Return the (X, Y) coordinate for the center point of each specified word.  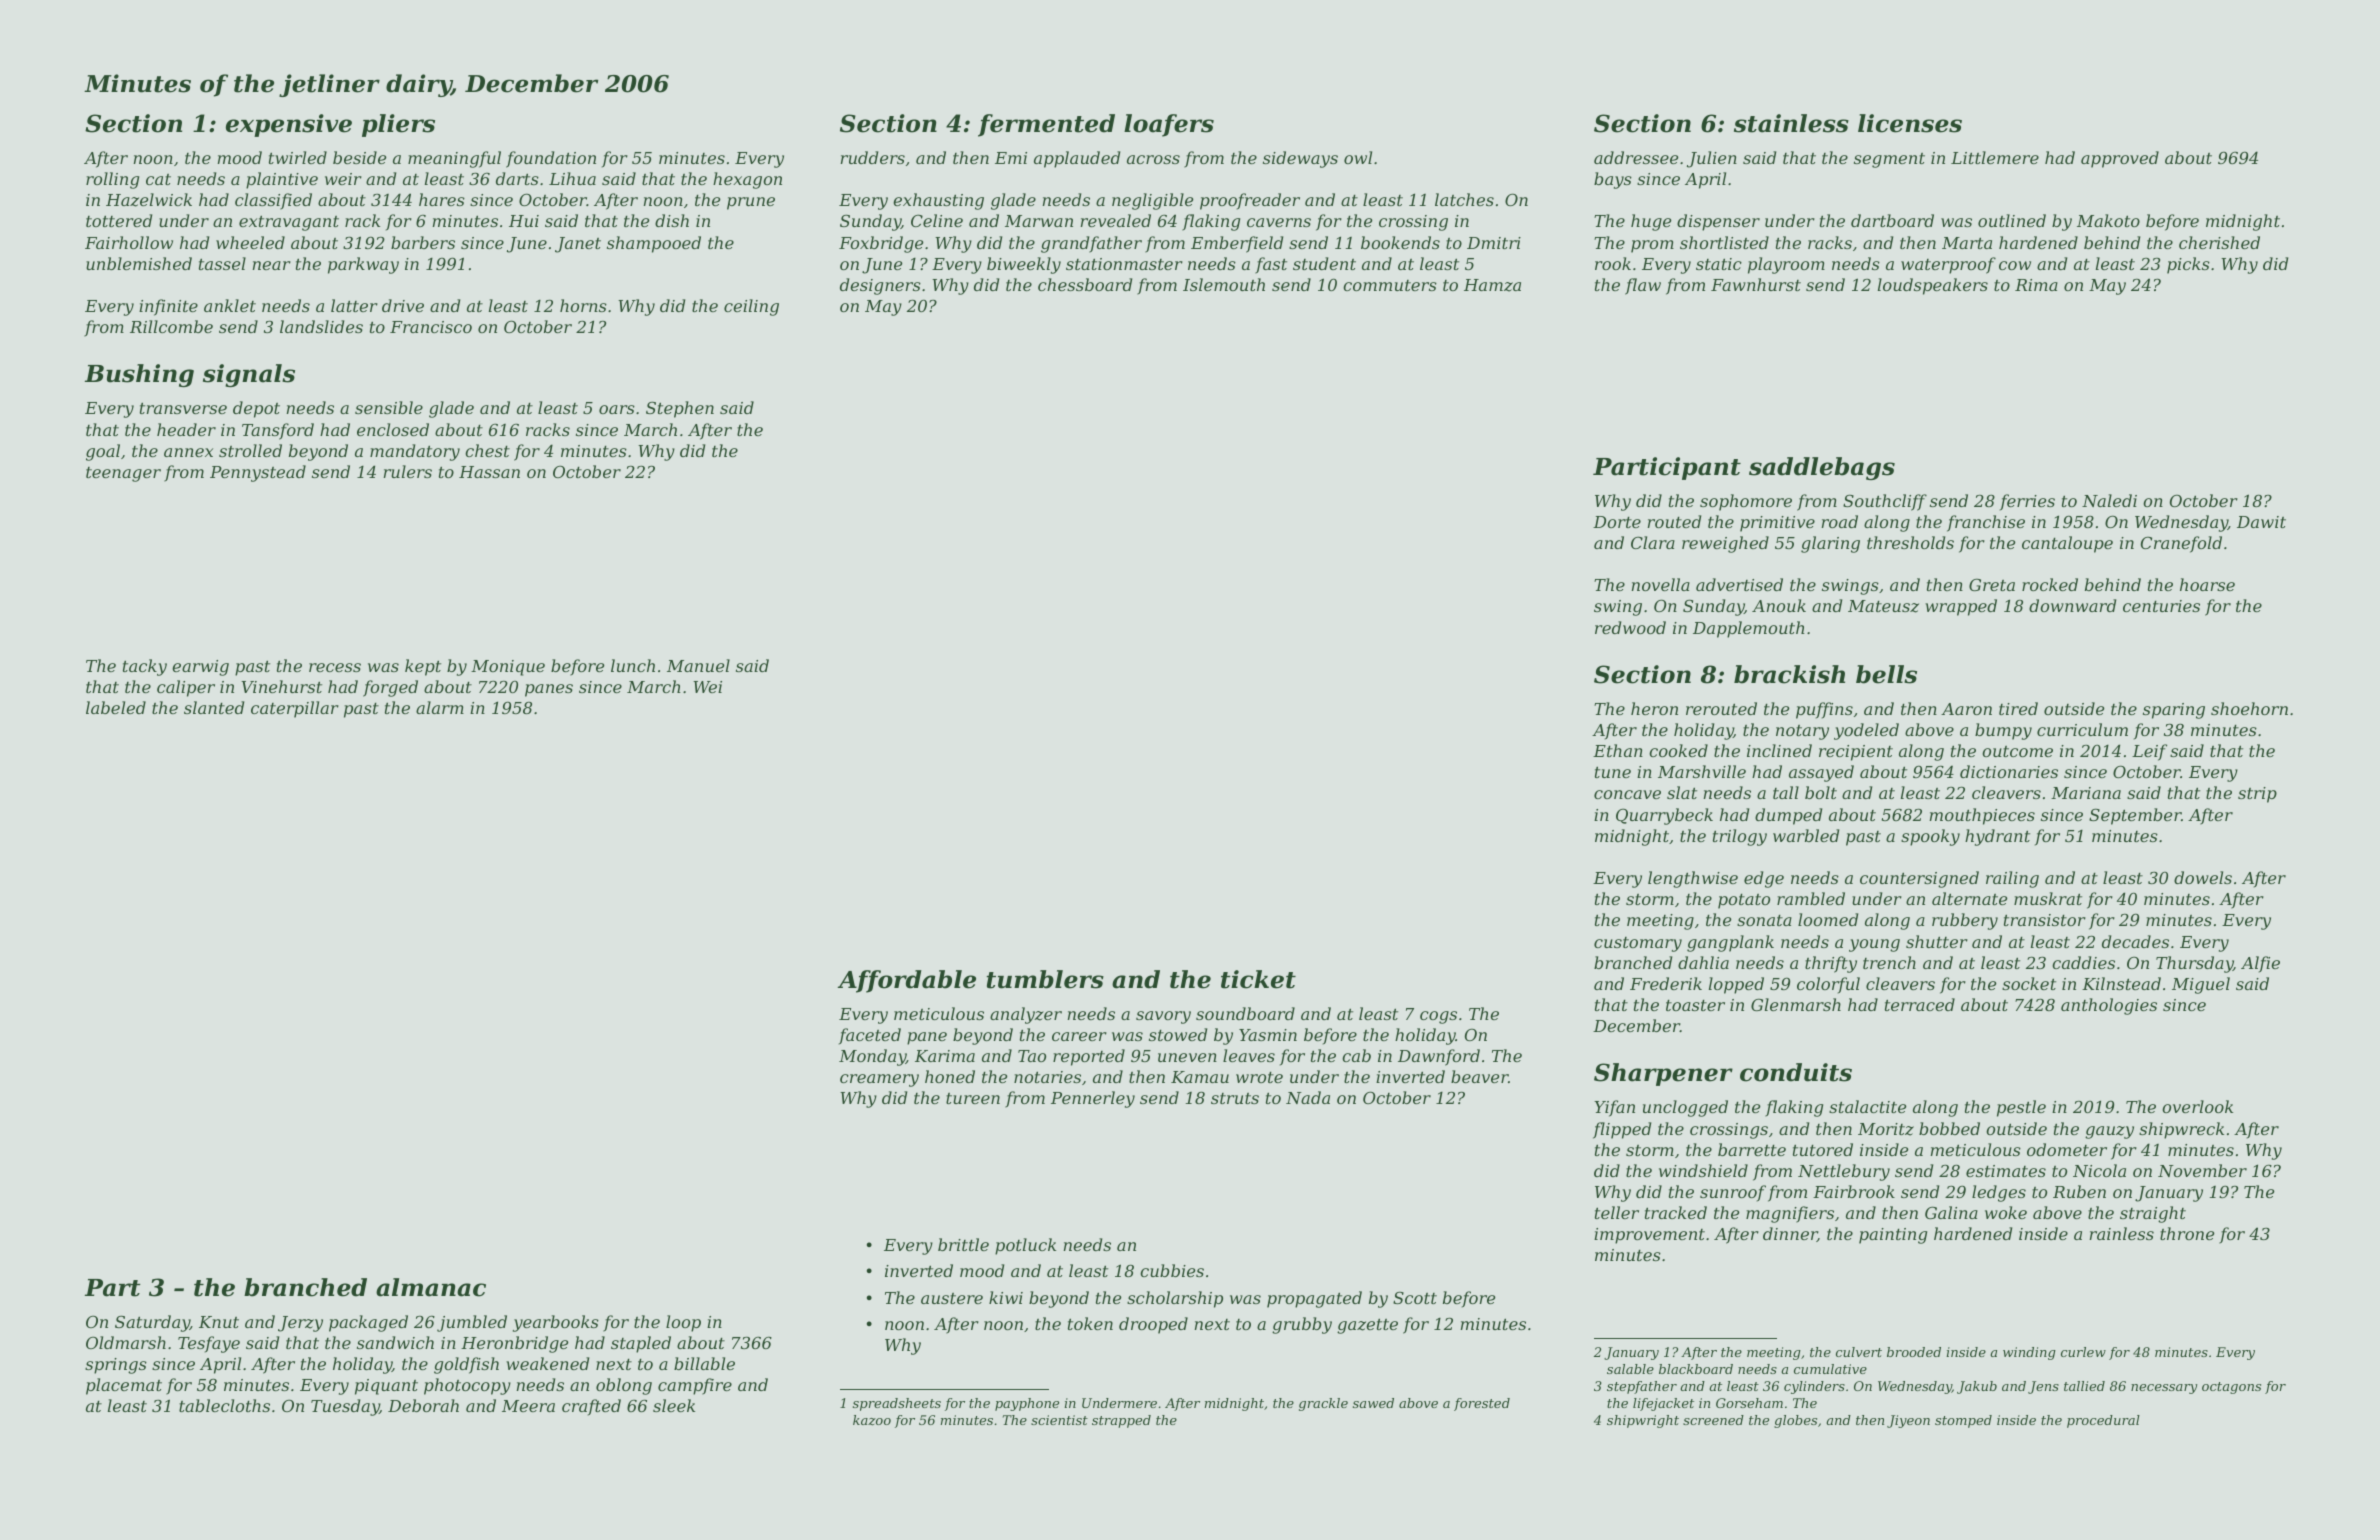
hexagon (747, 180)
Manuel (698, 665)
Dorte (1617, 522)
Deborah (423, 1405)
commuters (1390, 285)
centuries (2161, 606)
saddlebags (1822, 468)
